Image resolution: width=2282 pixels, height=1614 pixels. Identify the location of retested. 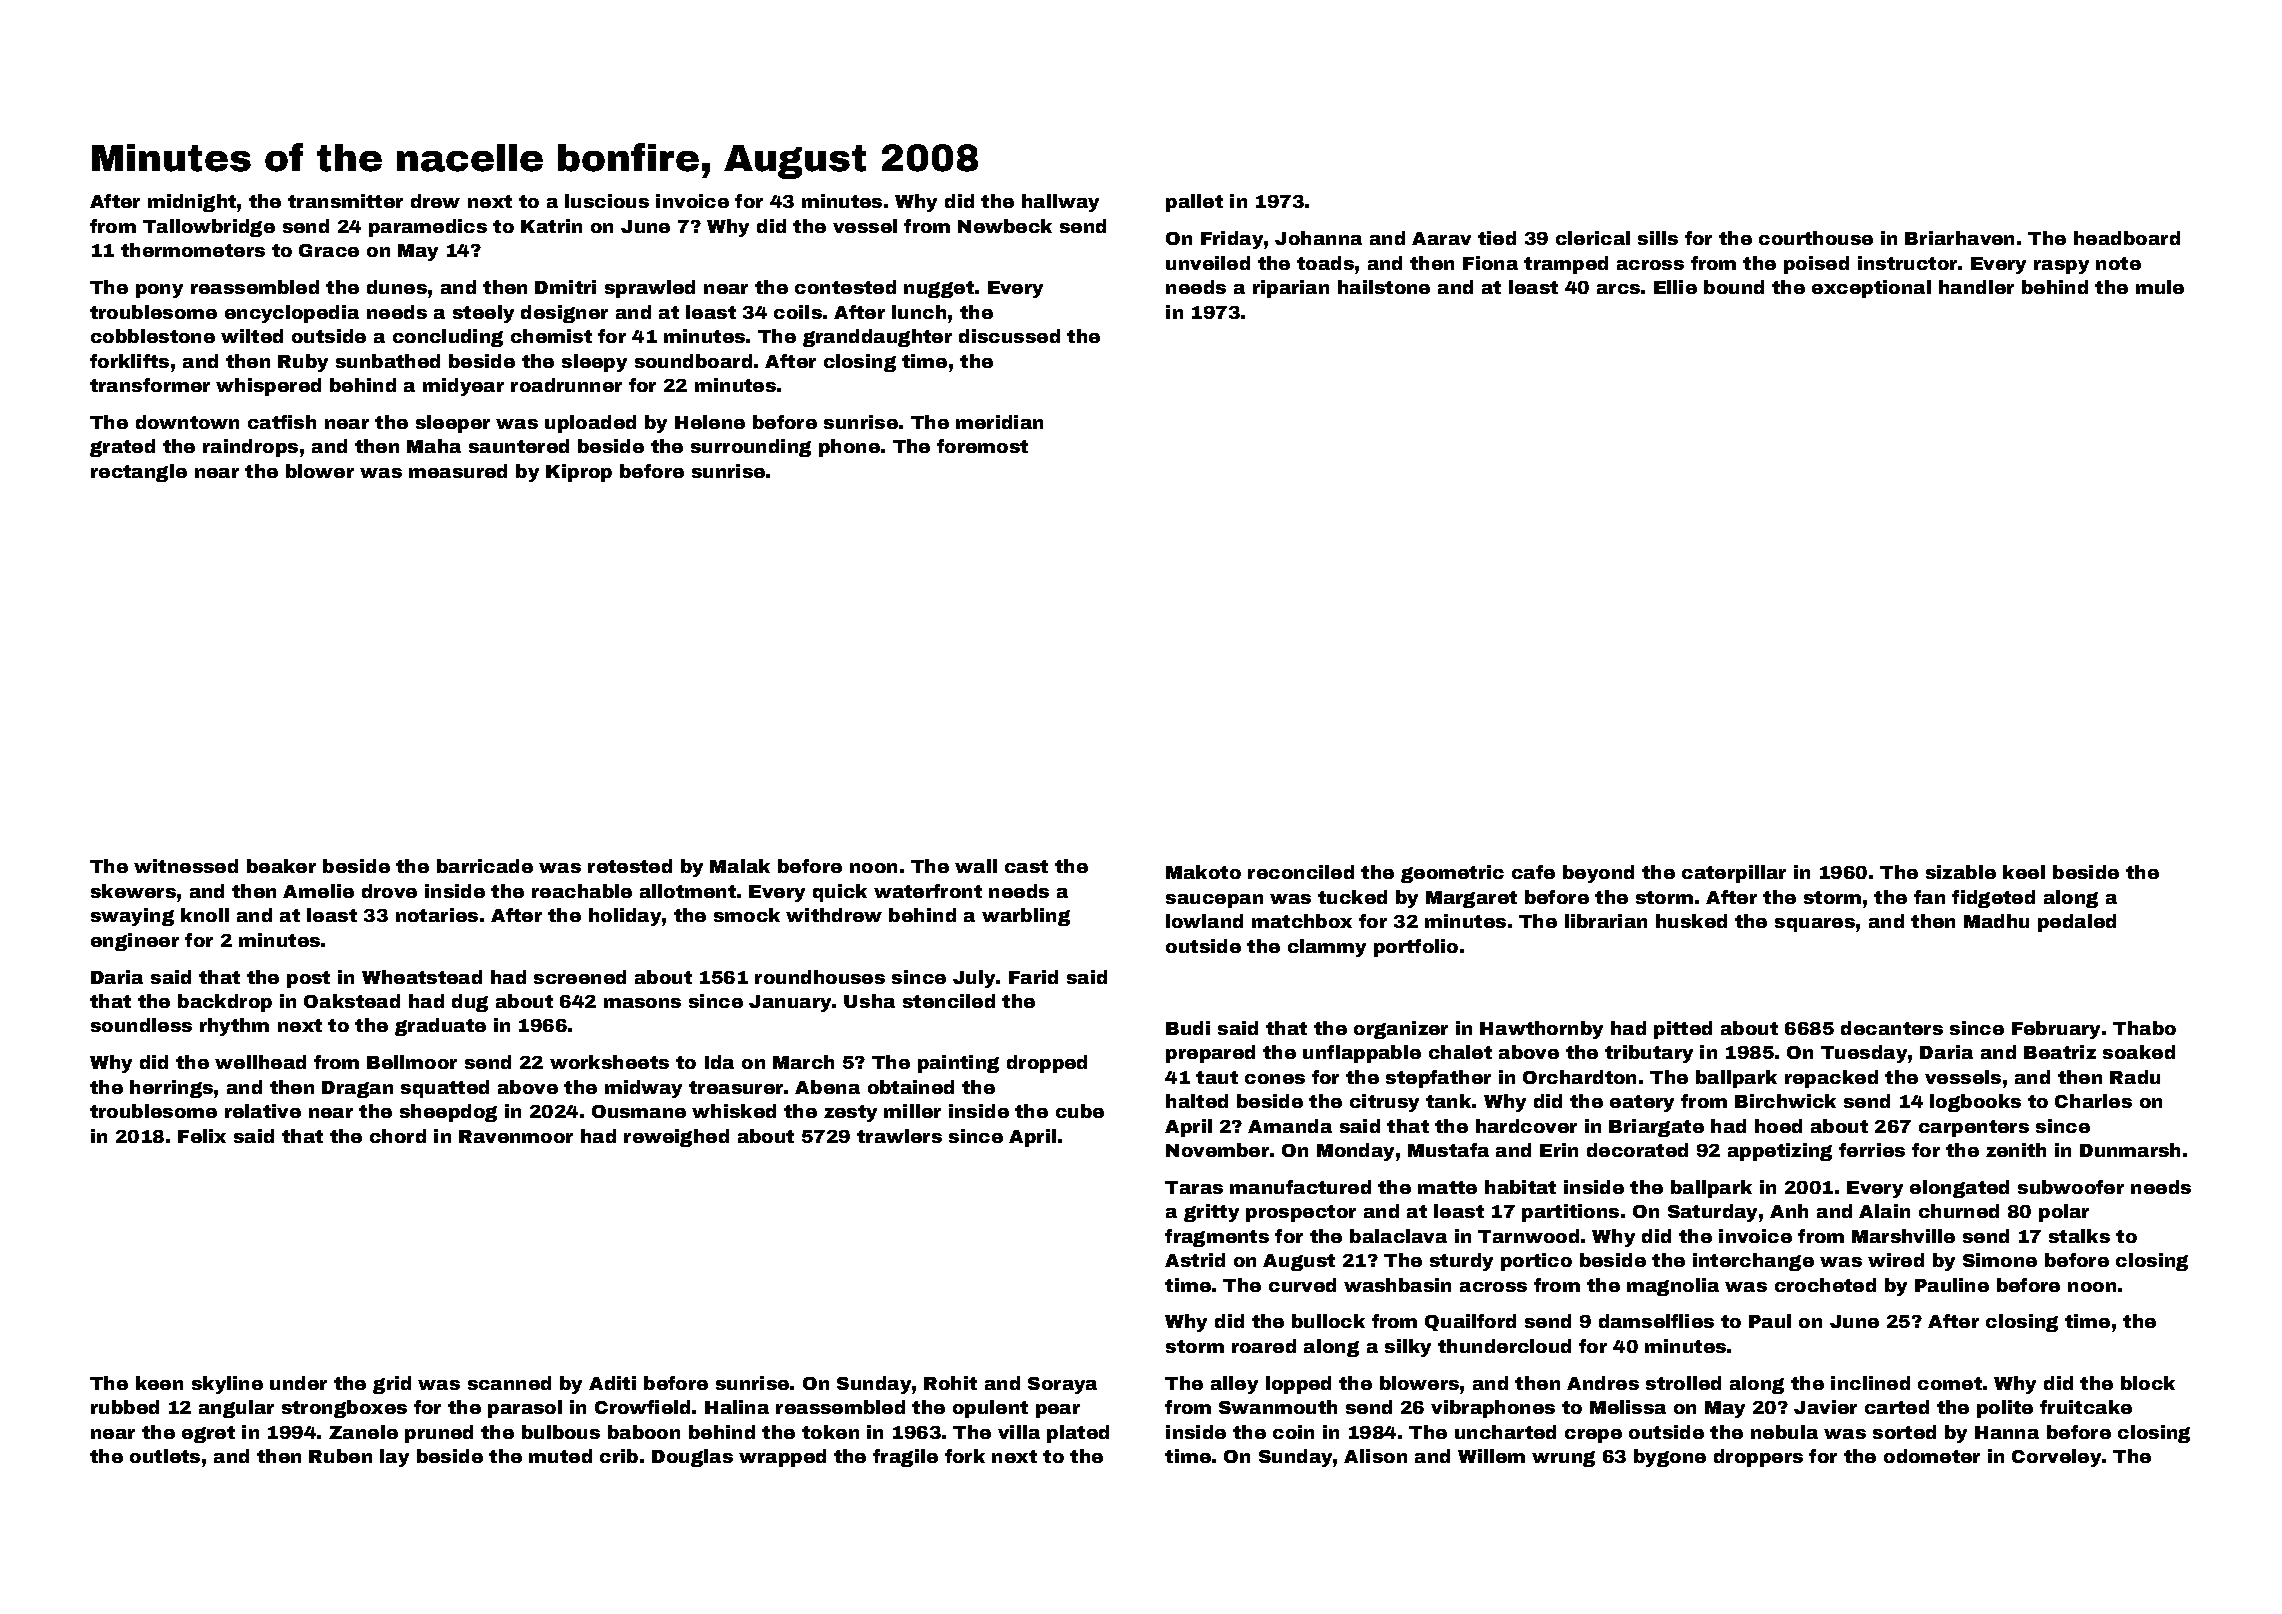
(630, 866).
